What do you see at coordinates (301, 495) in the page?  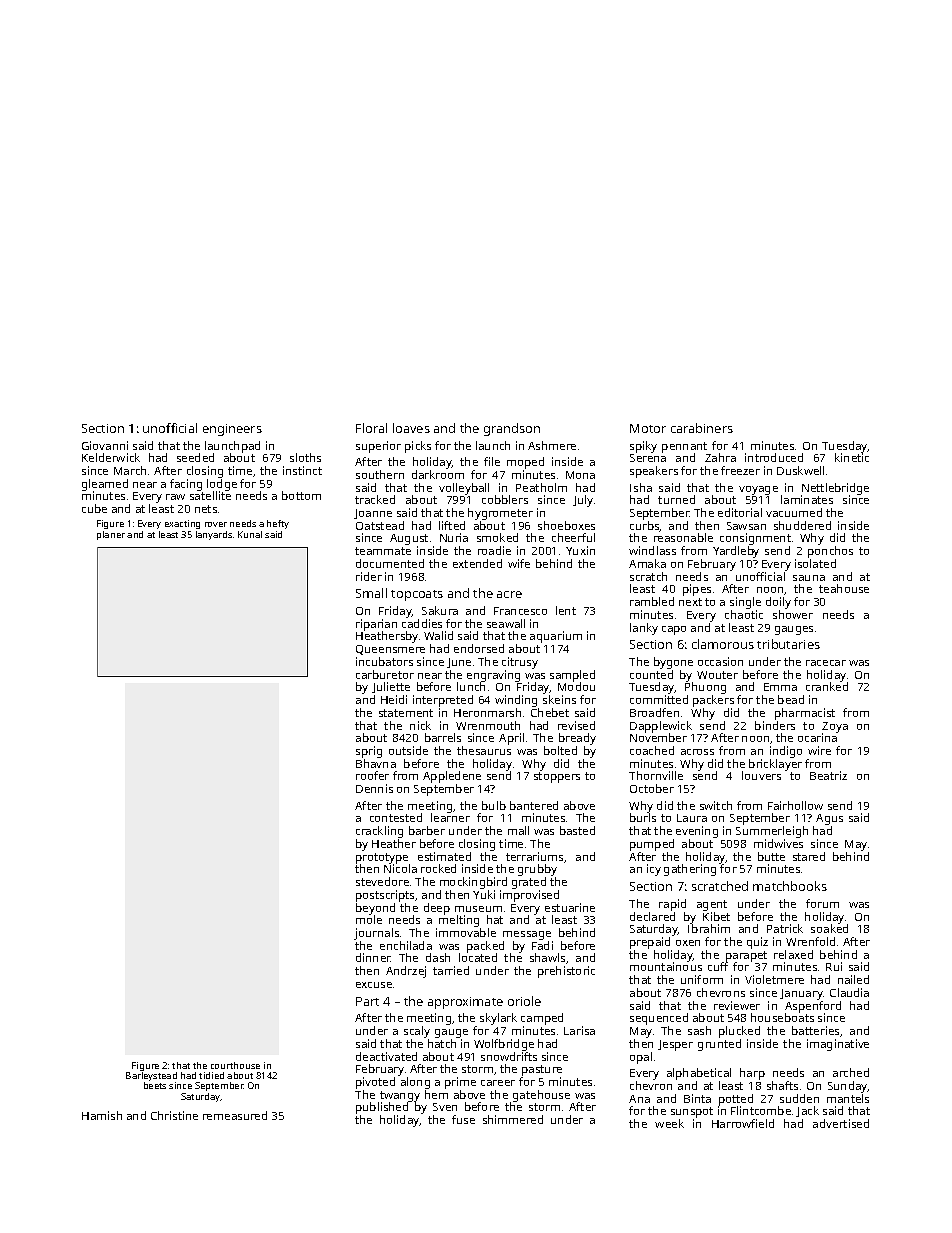 I see `bottom` at bounding box center [301, 495].
